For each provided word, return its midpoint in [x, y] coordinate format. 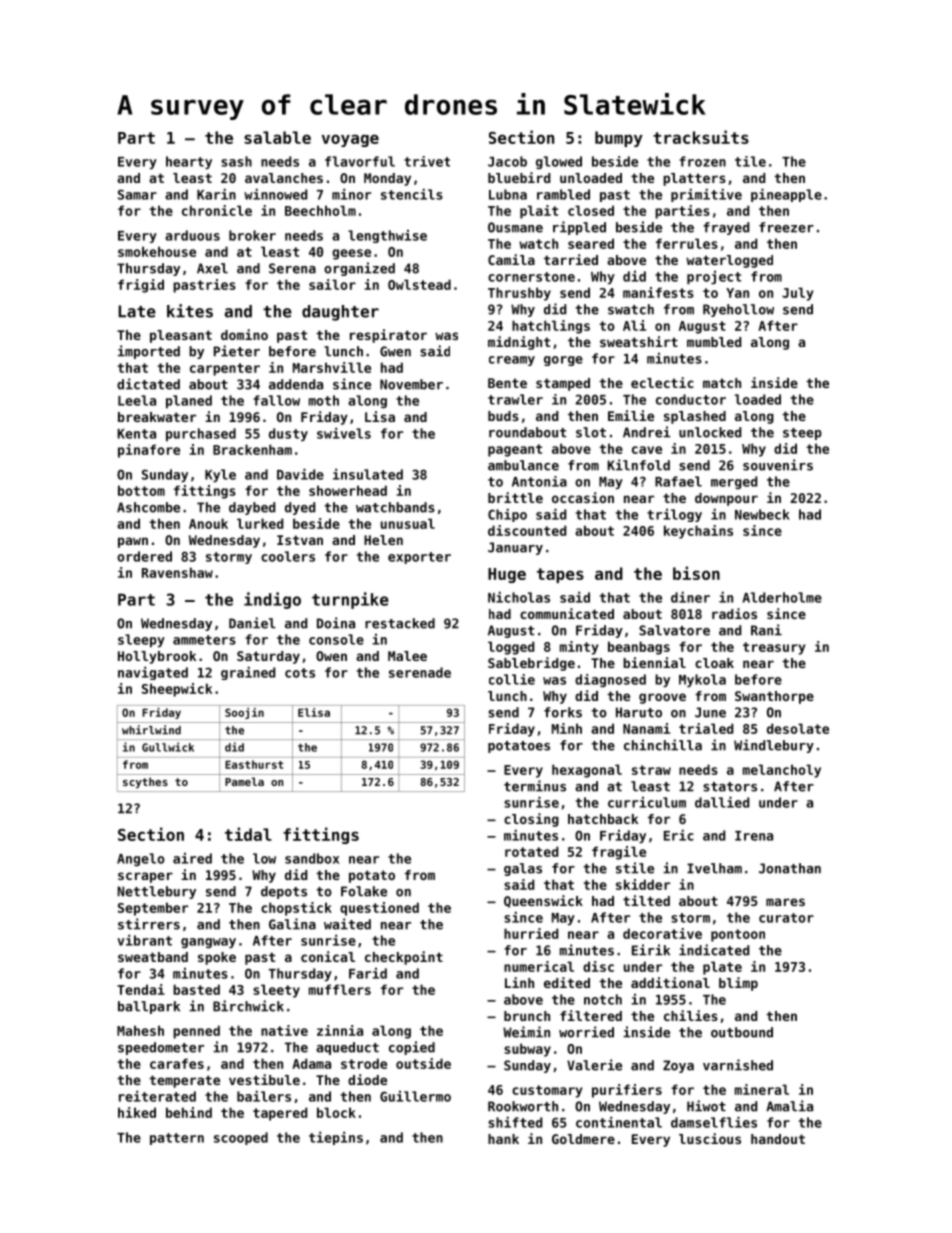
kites [190, 311]
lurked [260, 523]
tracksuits [701, 137]
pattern [177, 1139]
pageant [515, 450]
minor [351, 194]
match [722, 383]
